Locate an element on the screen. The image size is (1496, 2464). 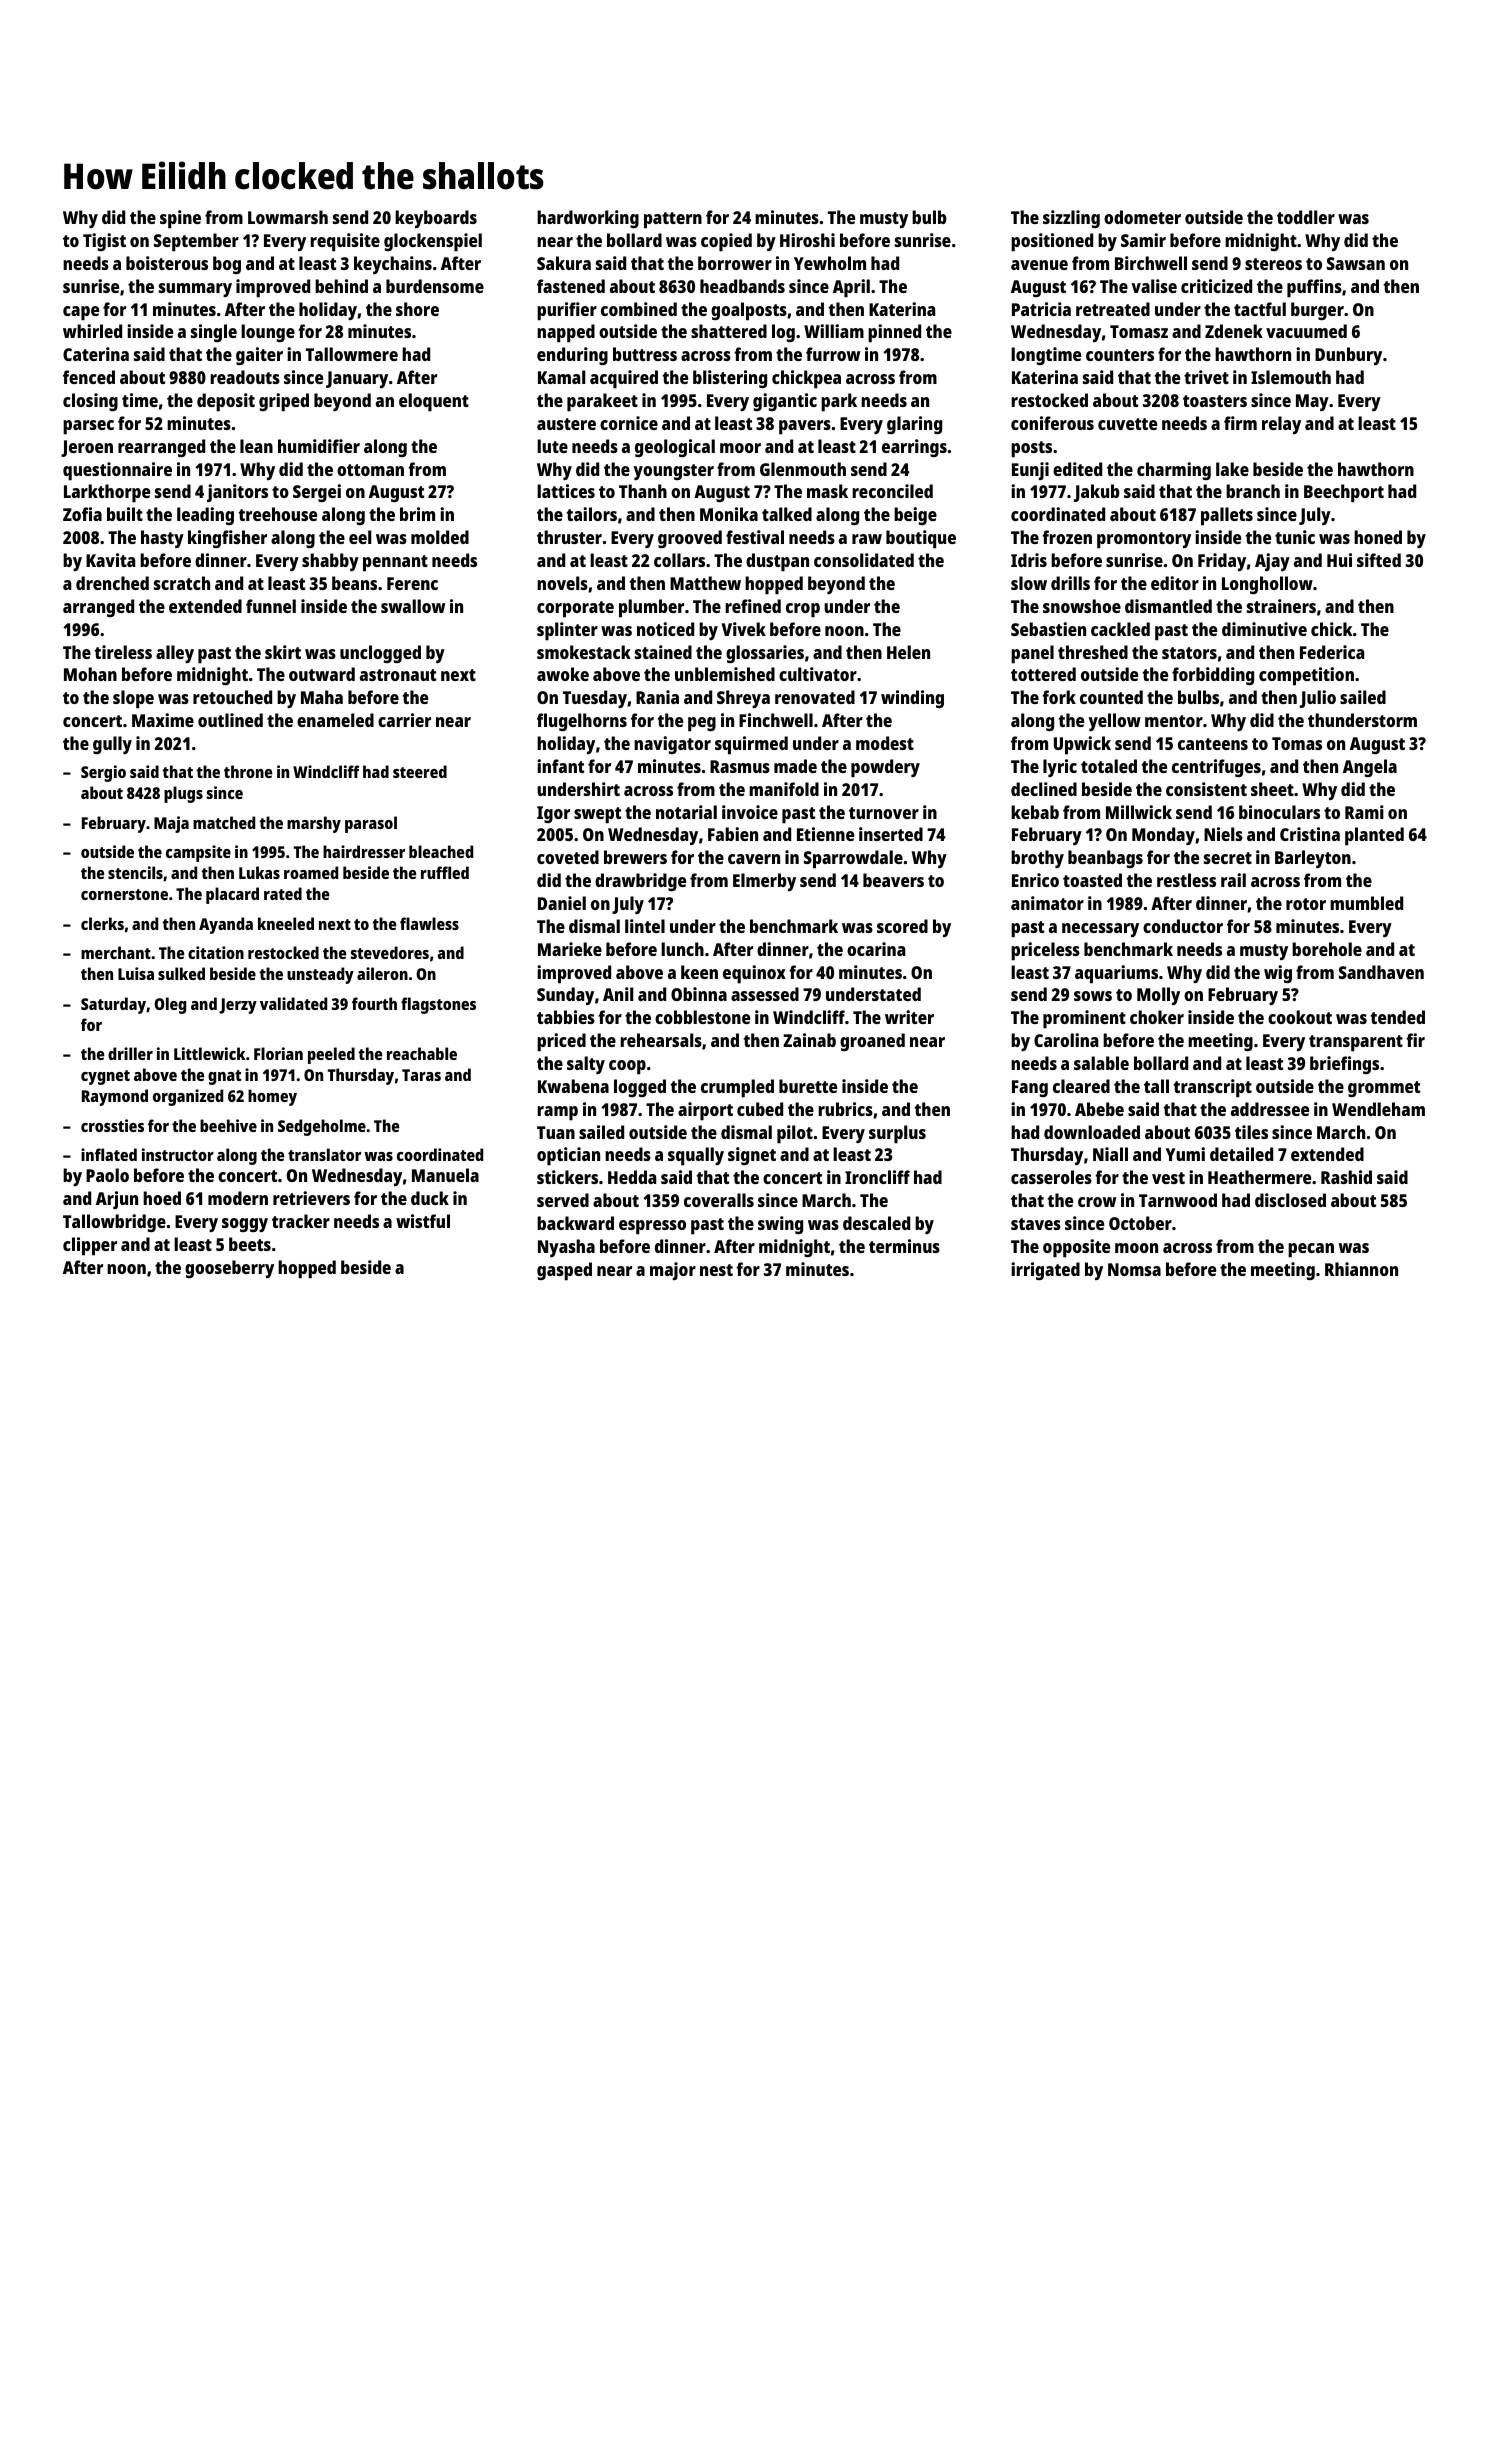
noticed is located at coordinates (665, 629).
